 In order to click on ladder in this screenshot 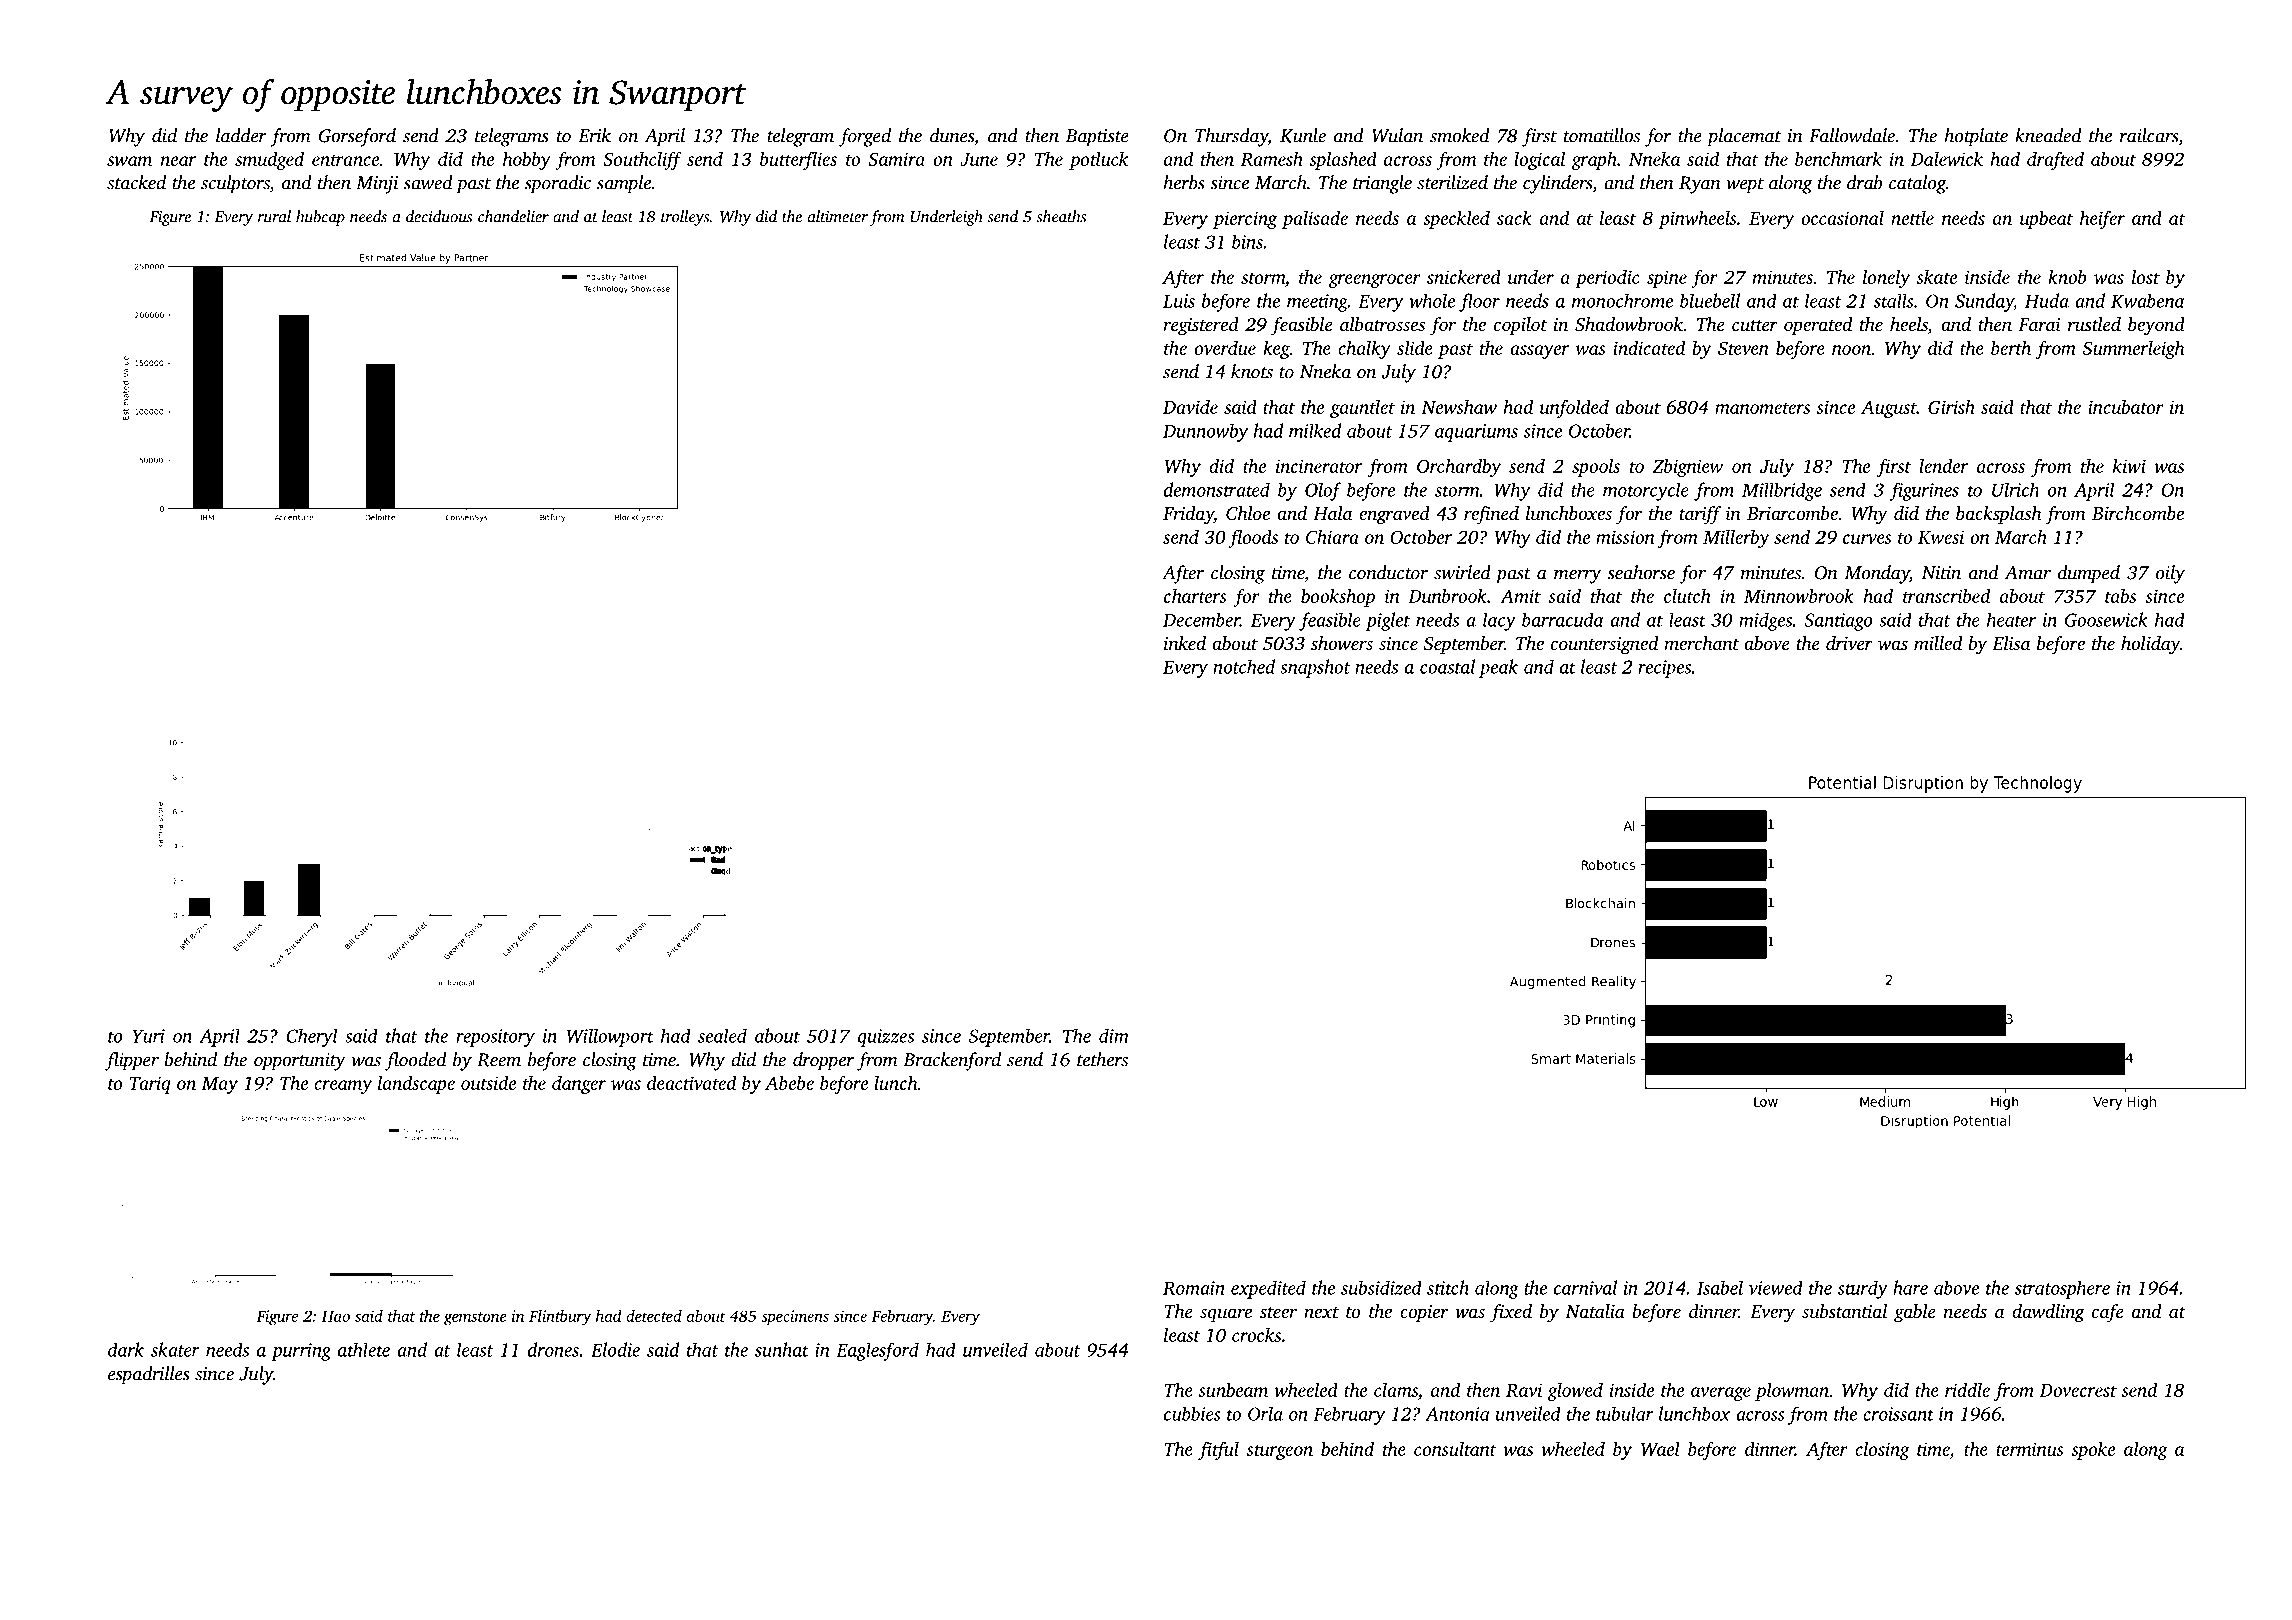, I will do `click(241, 135)`.
